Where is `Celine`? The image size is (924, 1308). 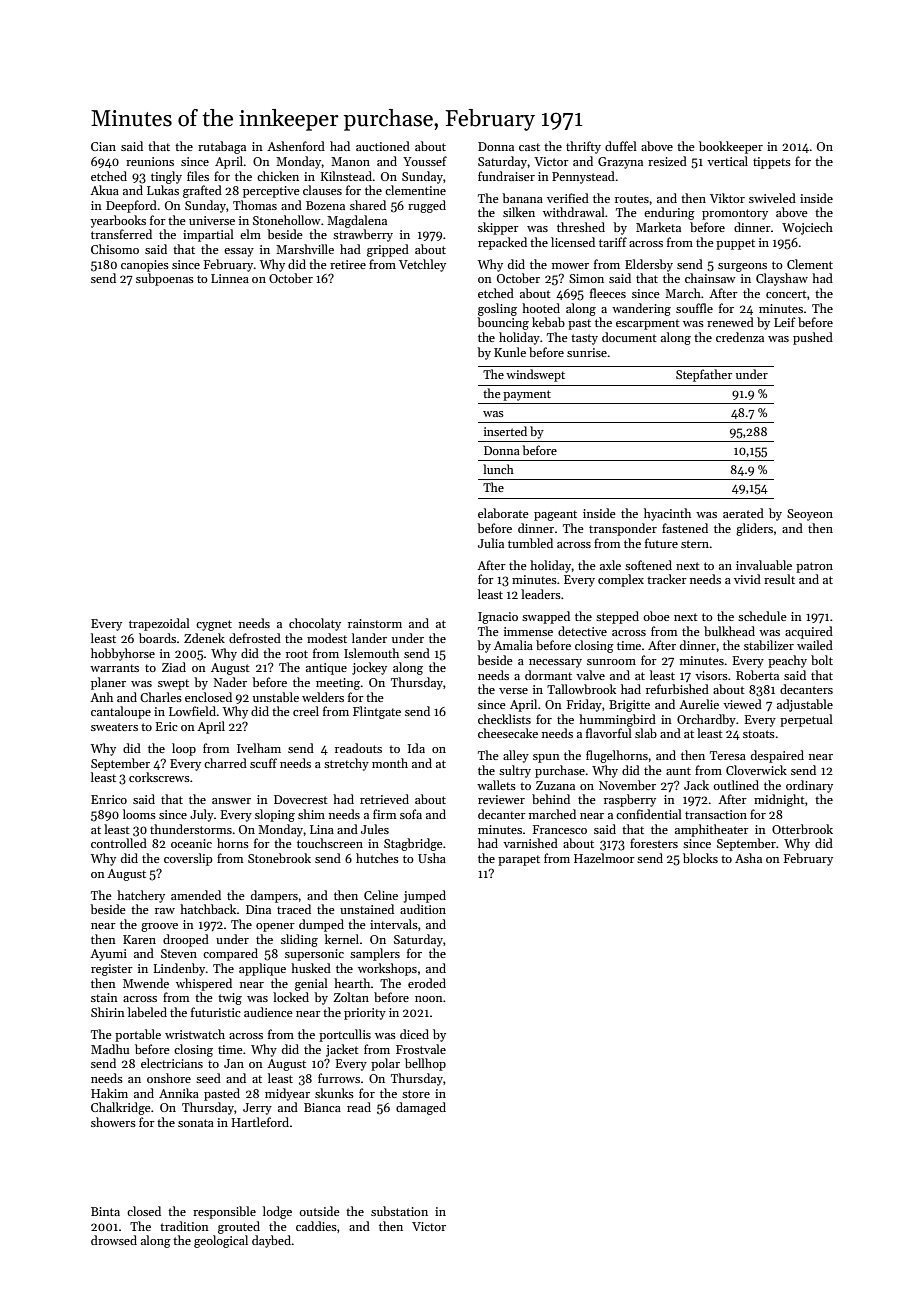
Celine is located at coordinates (381, 895).
